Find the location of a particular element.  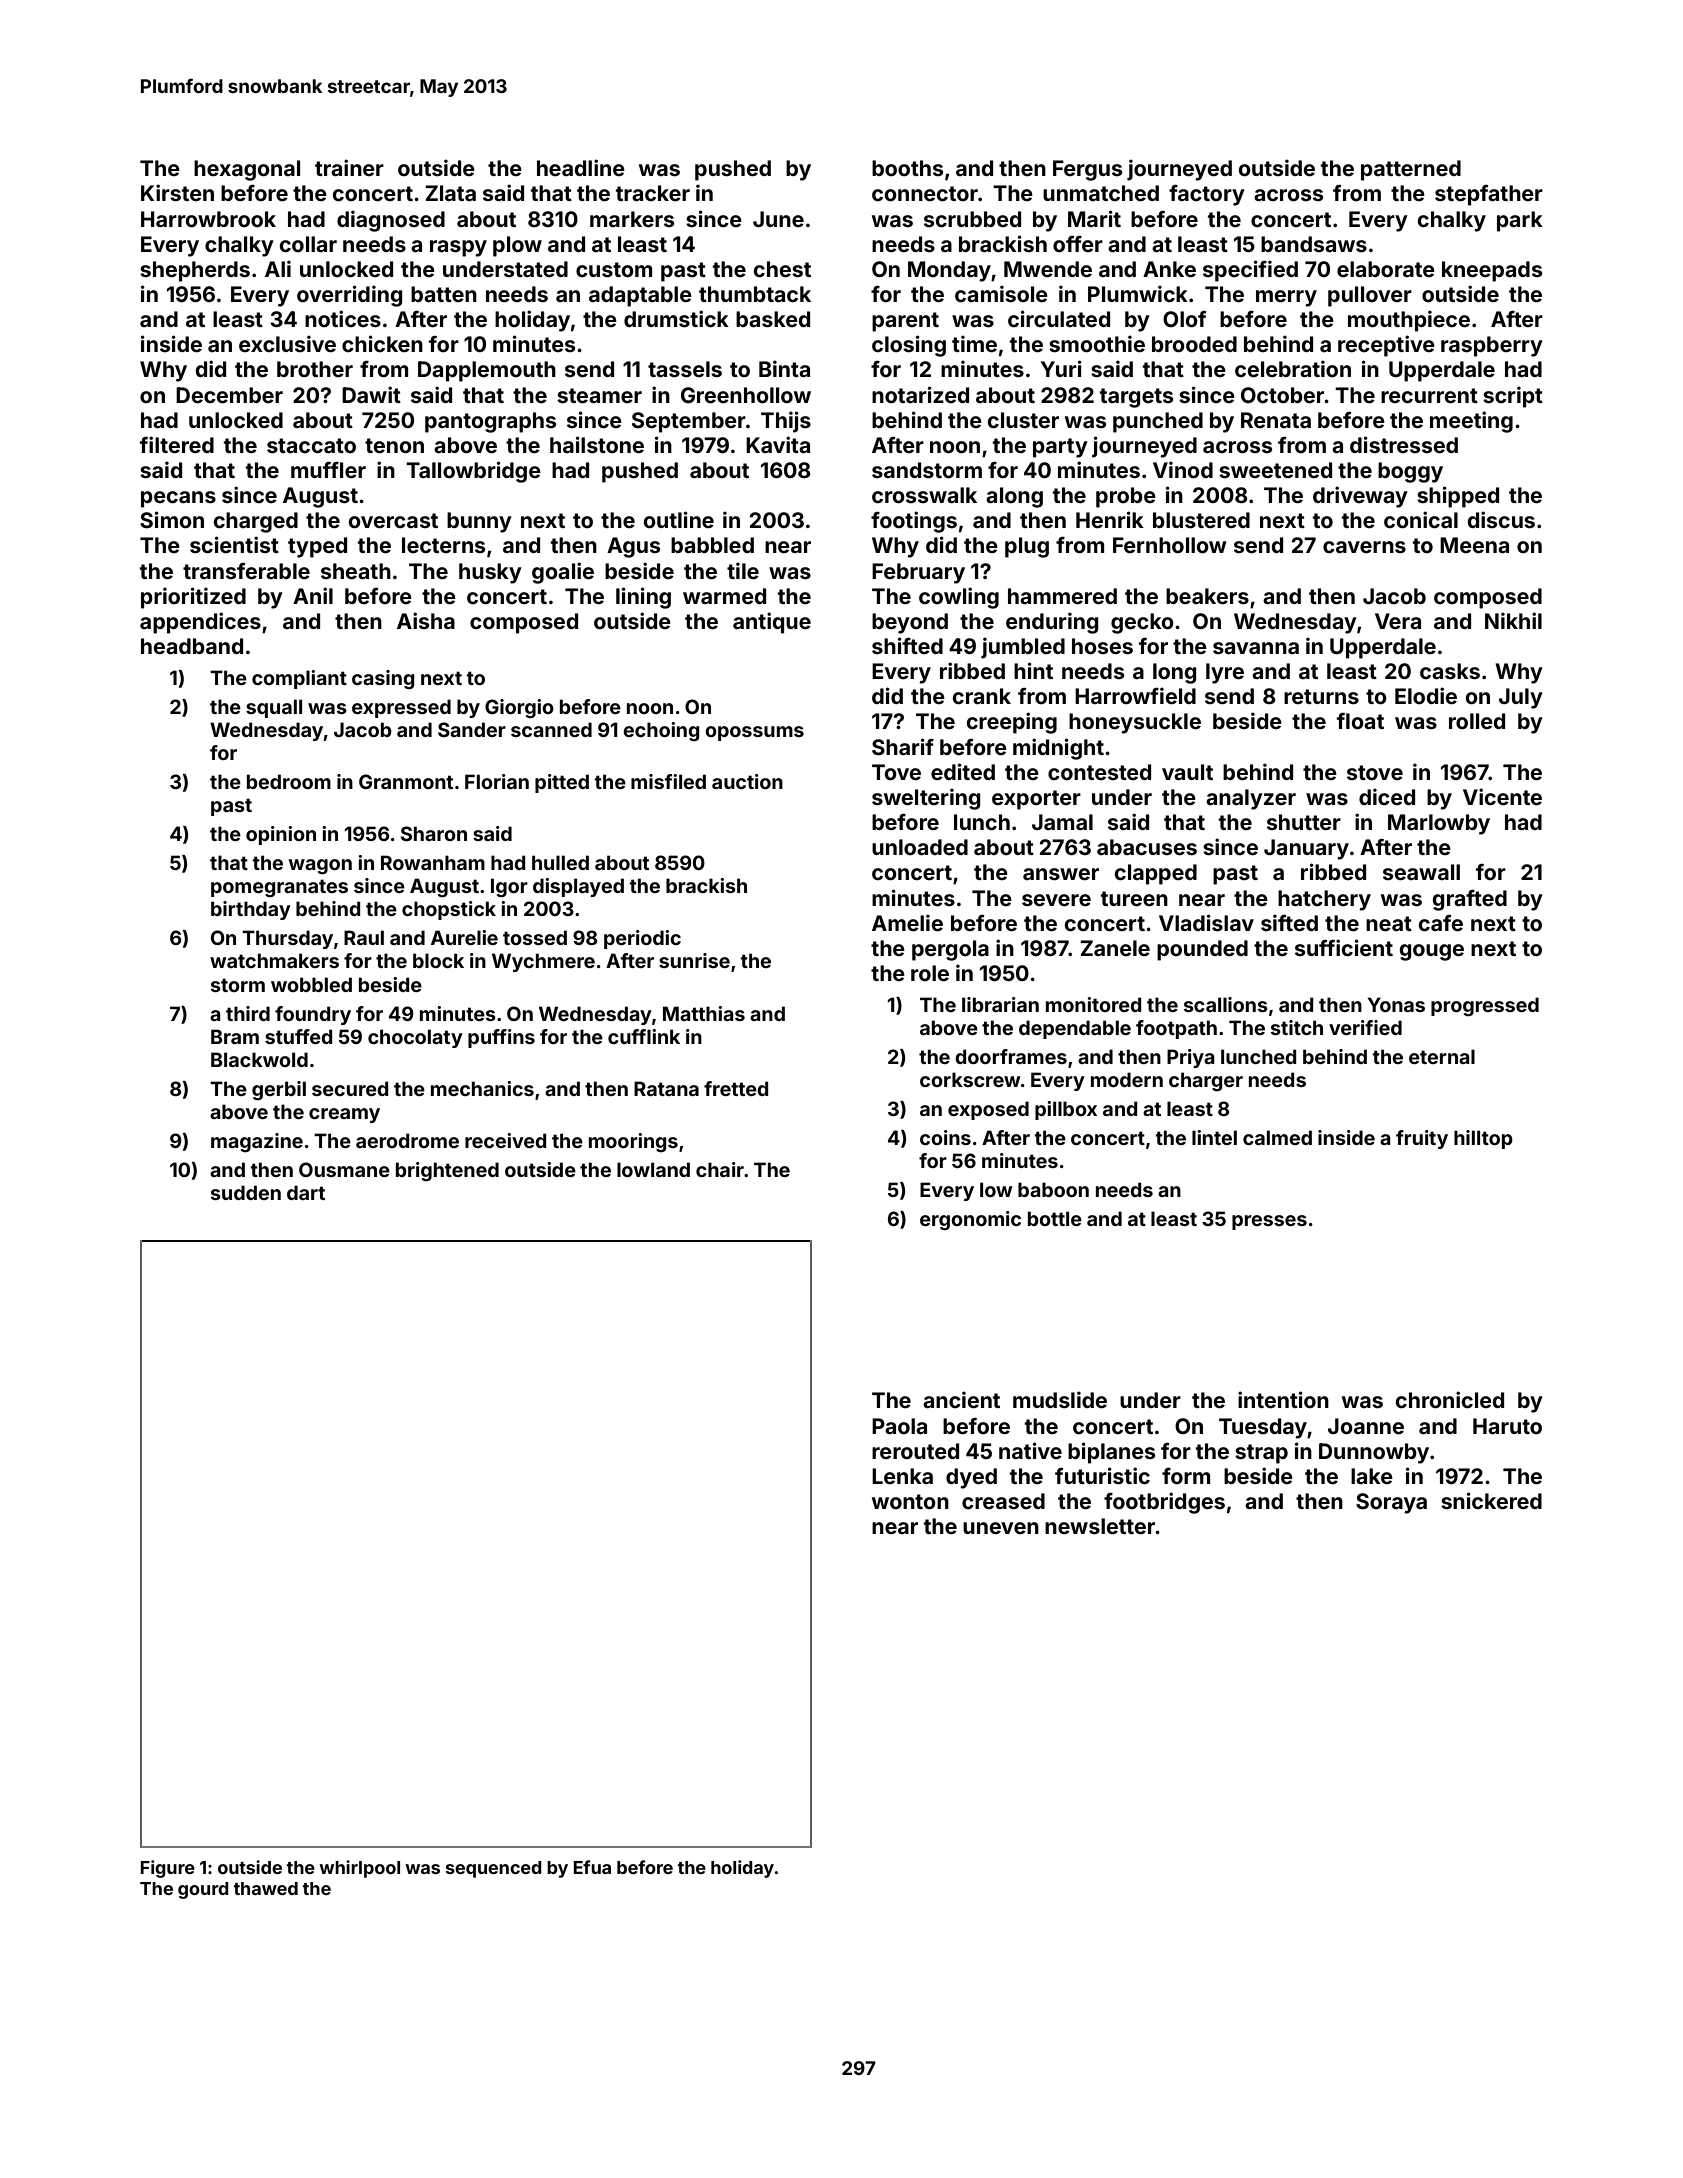

sequenced is located at coordinates (494, 1869).
